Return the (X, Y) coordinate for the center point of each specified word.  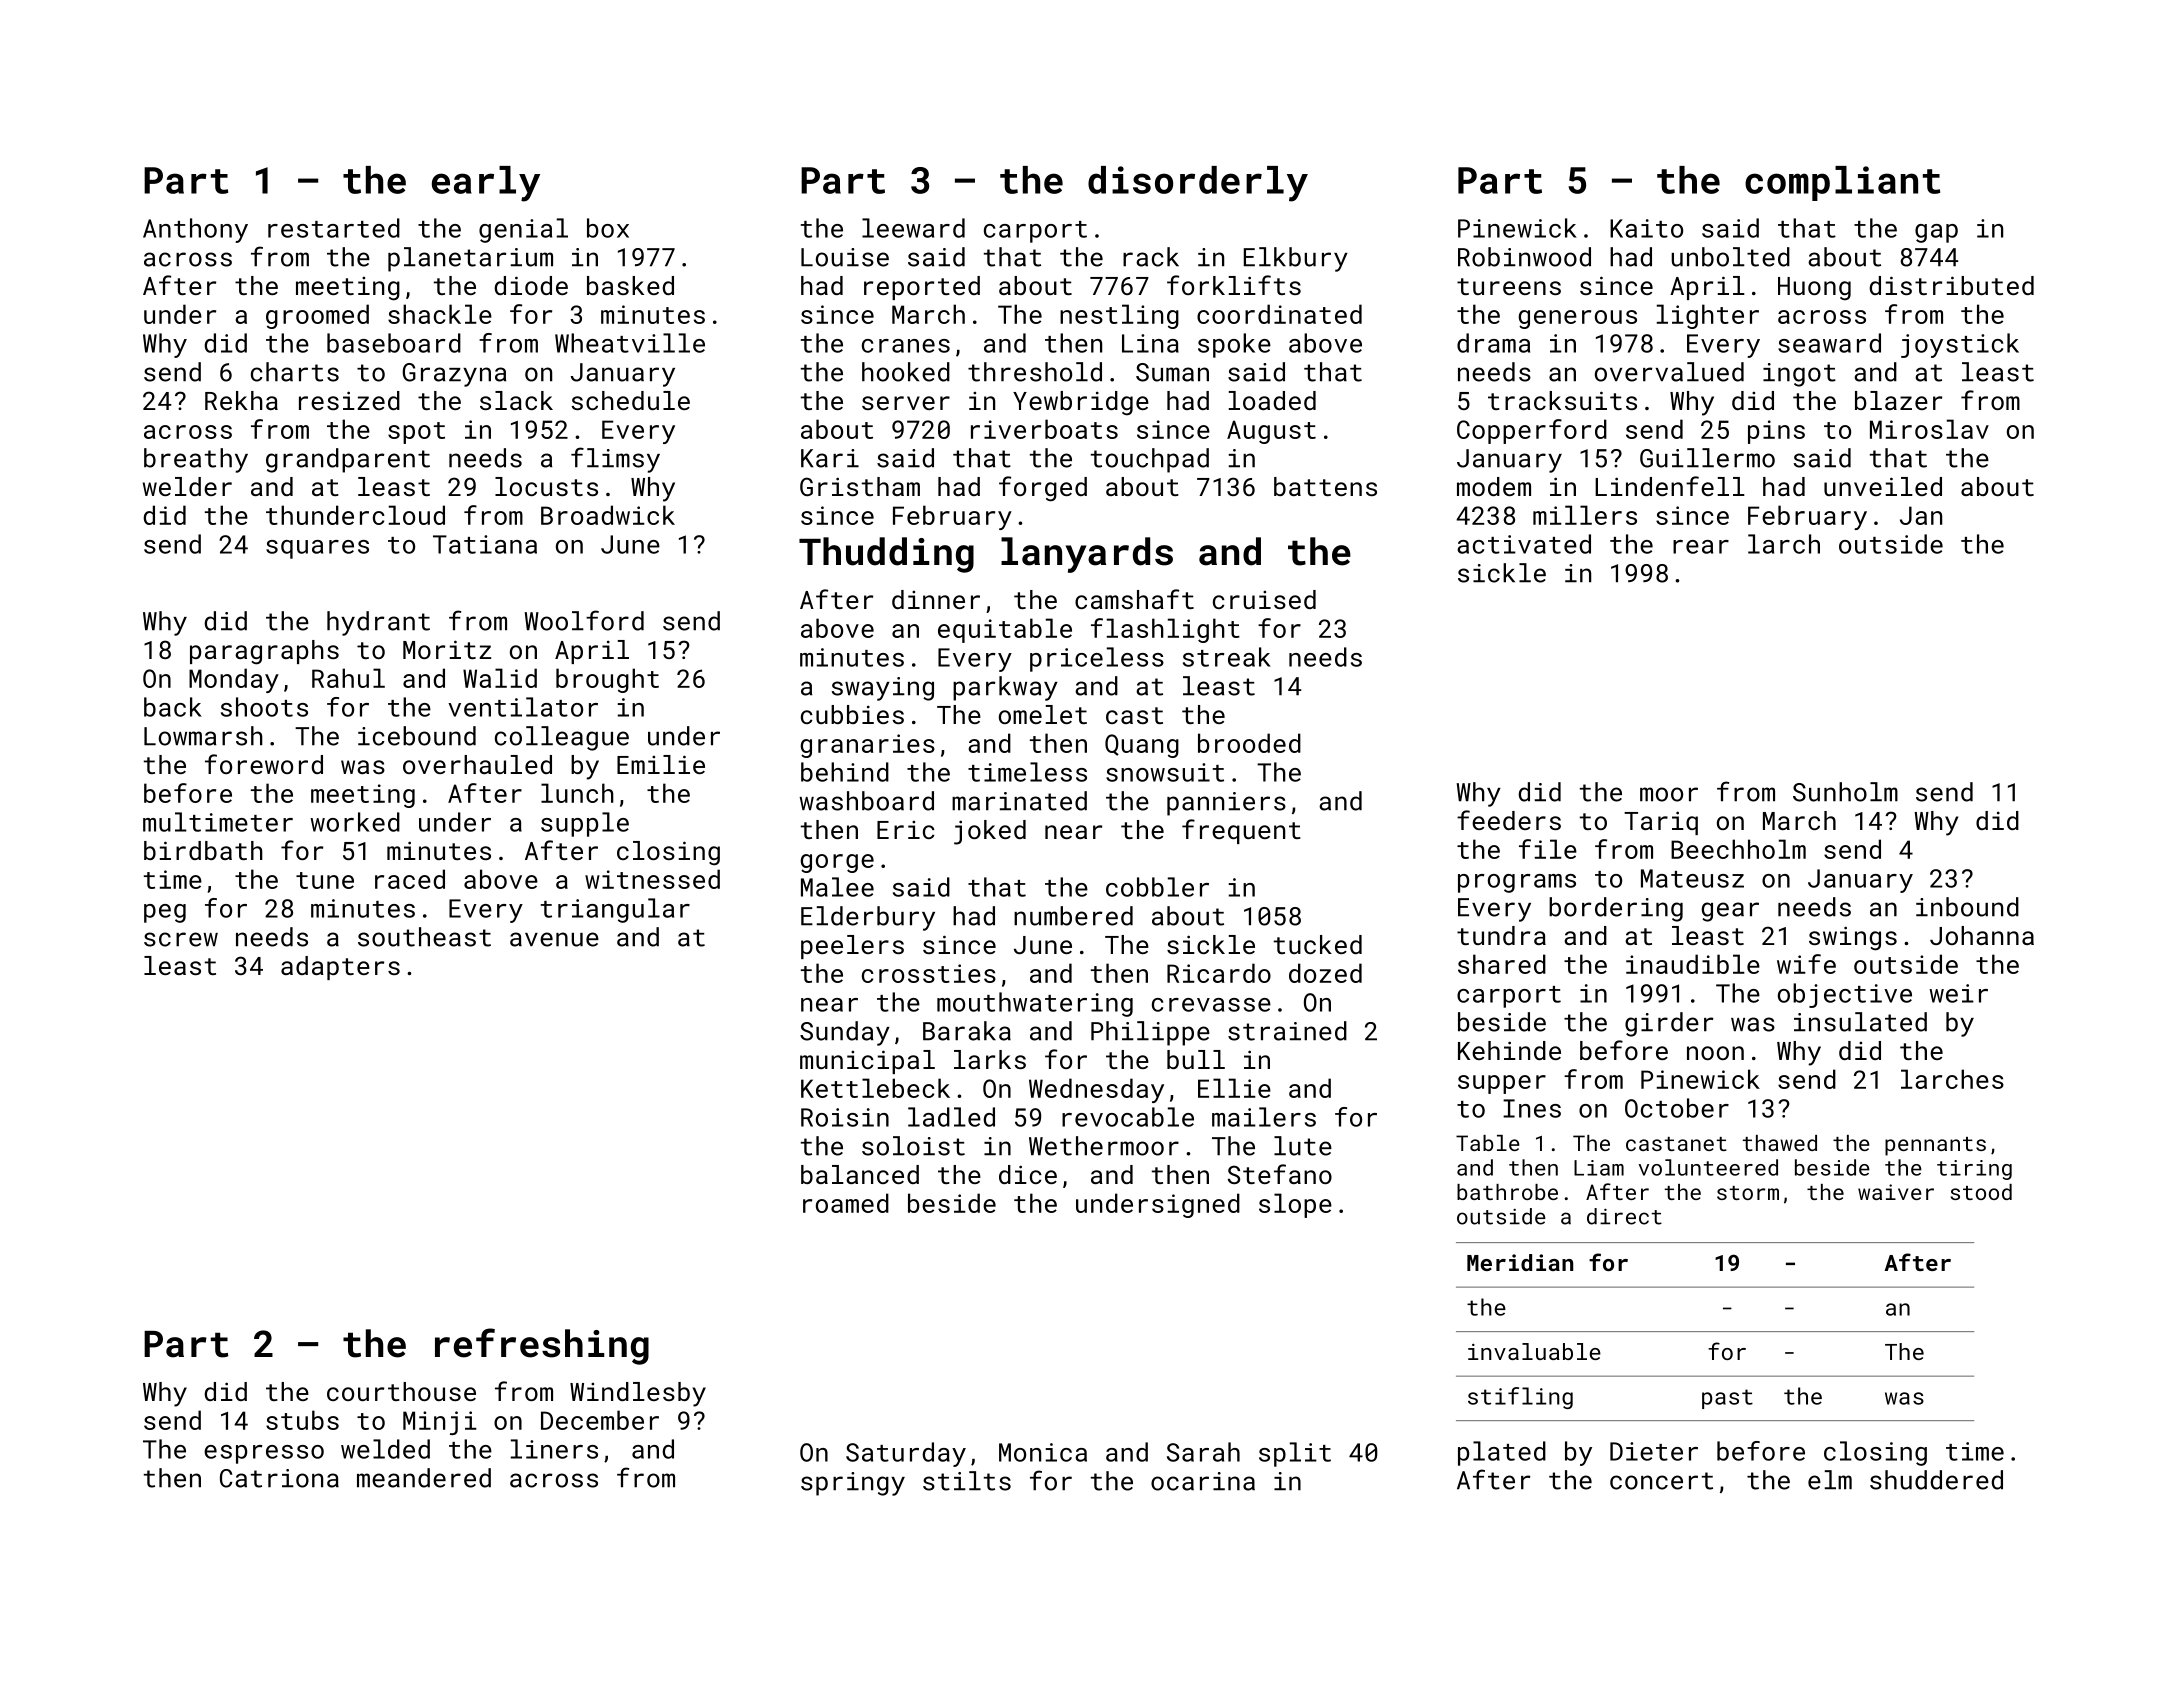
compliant (1842, 183)
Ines (1532, 1108)
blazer (1898, 400)
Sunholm (1845, 792)
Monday (234, 680)
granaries (868, 746)
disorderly (1198, 184)
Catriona (279, 1478)
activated (1524, 544)
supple (585, 824)
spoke (1234, 345)
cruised (1264, 599)
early (486, 184)
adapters (340, 968)
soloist (913, 1146)
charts (295, 372)
